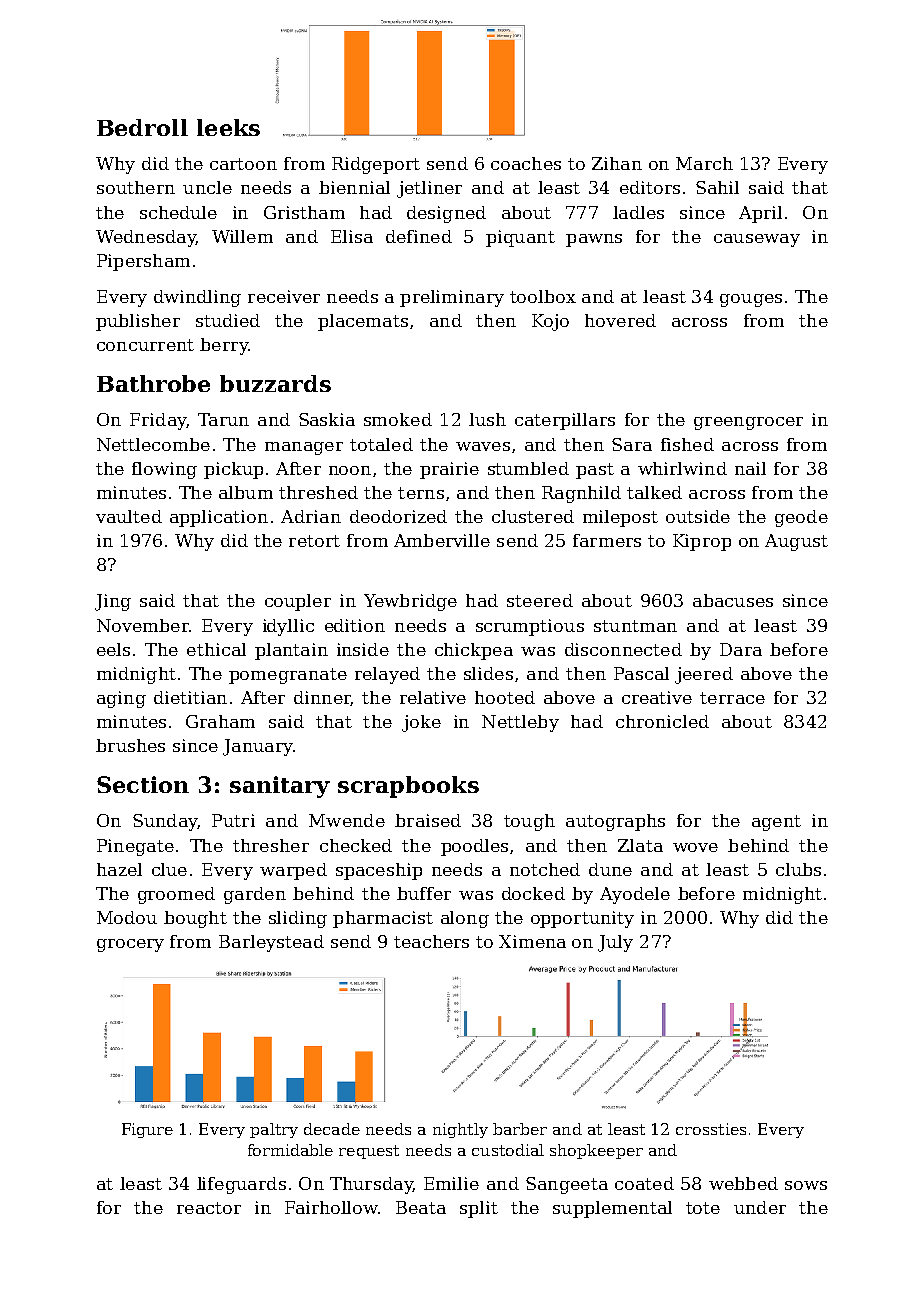 This document has height=1314, width=924. Describe the element at coordinates (776, 823) in the document. I see `agent` at that location.
